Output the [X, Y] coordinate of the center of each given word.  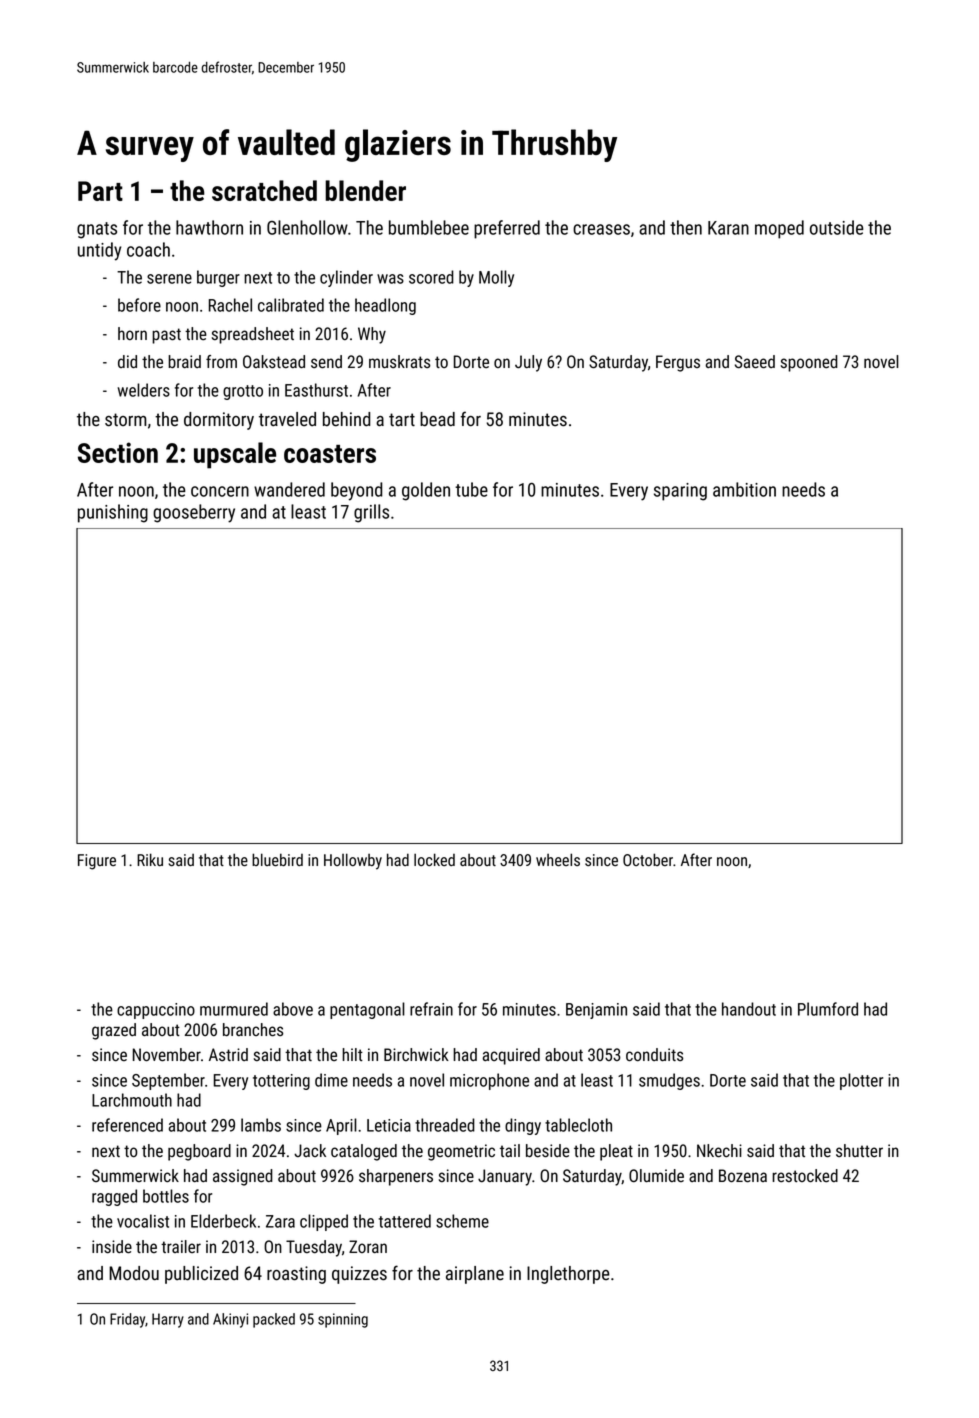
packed [274, 1320]
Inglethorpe [568, 1275]
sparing [680, 492]
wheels [558, 859]
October [648, 859]
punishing [113, 513]
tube [471, 489]
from [221, 361]
